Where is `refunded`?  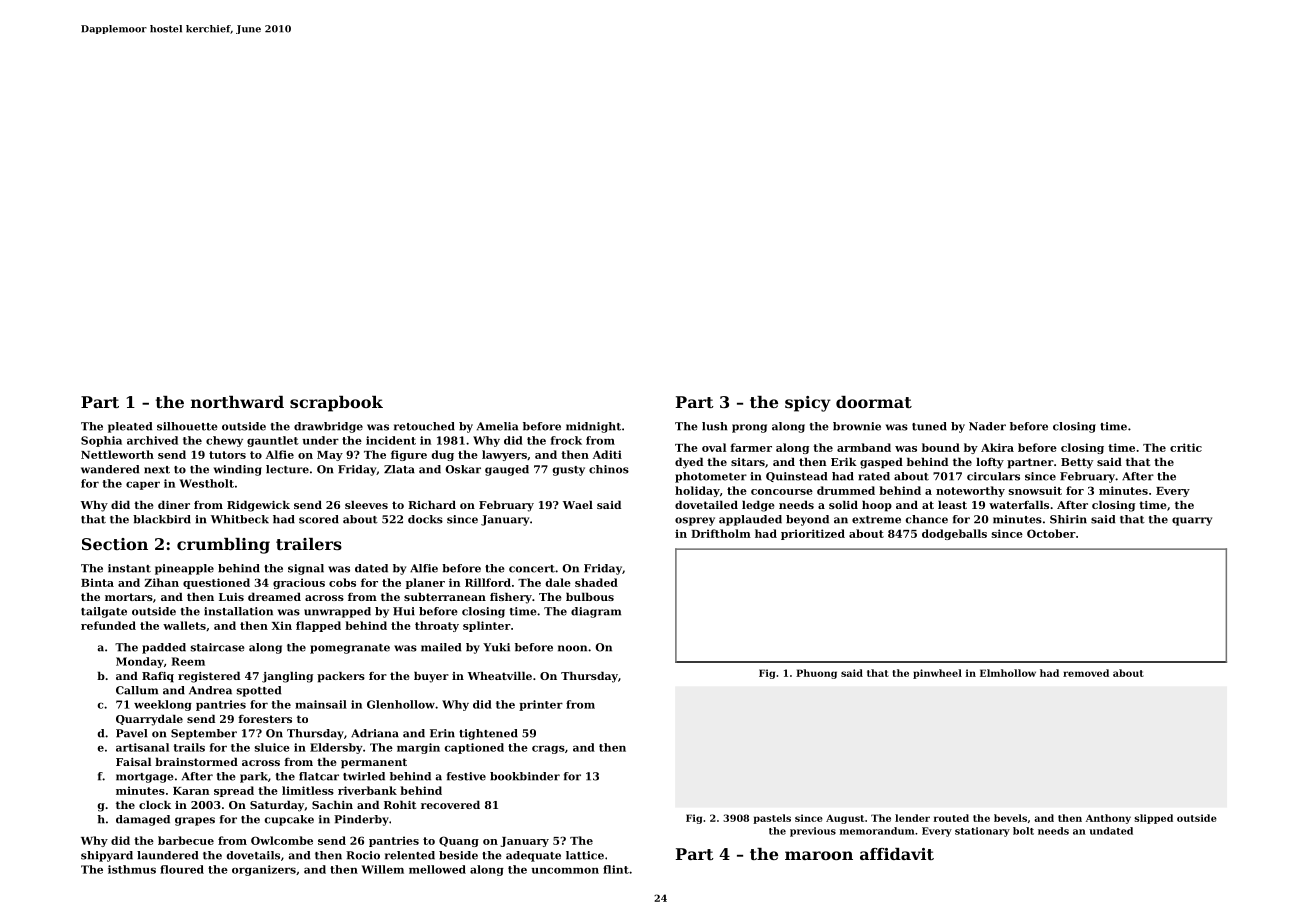
refunded is located at coordinates (108, 625).
